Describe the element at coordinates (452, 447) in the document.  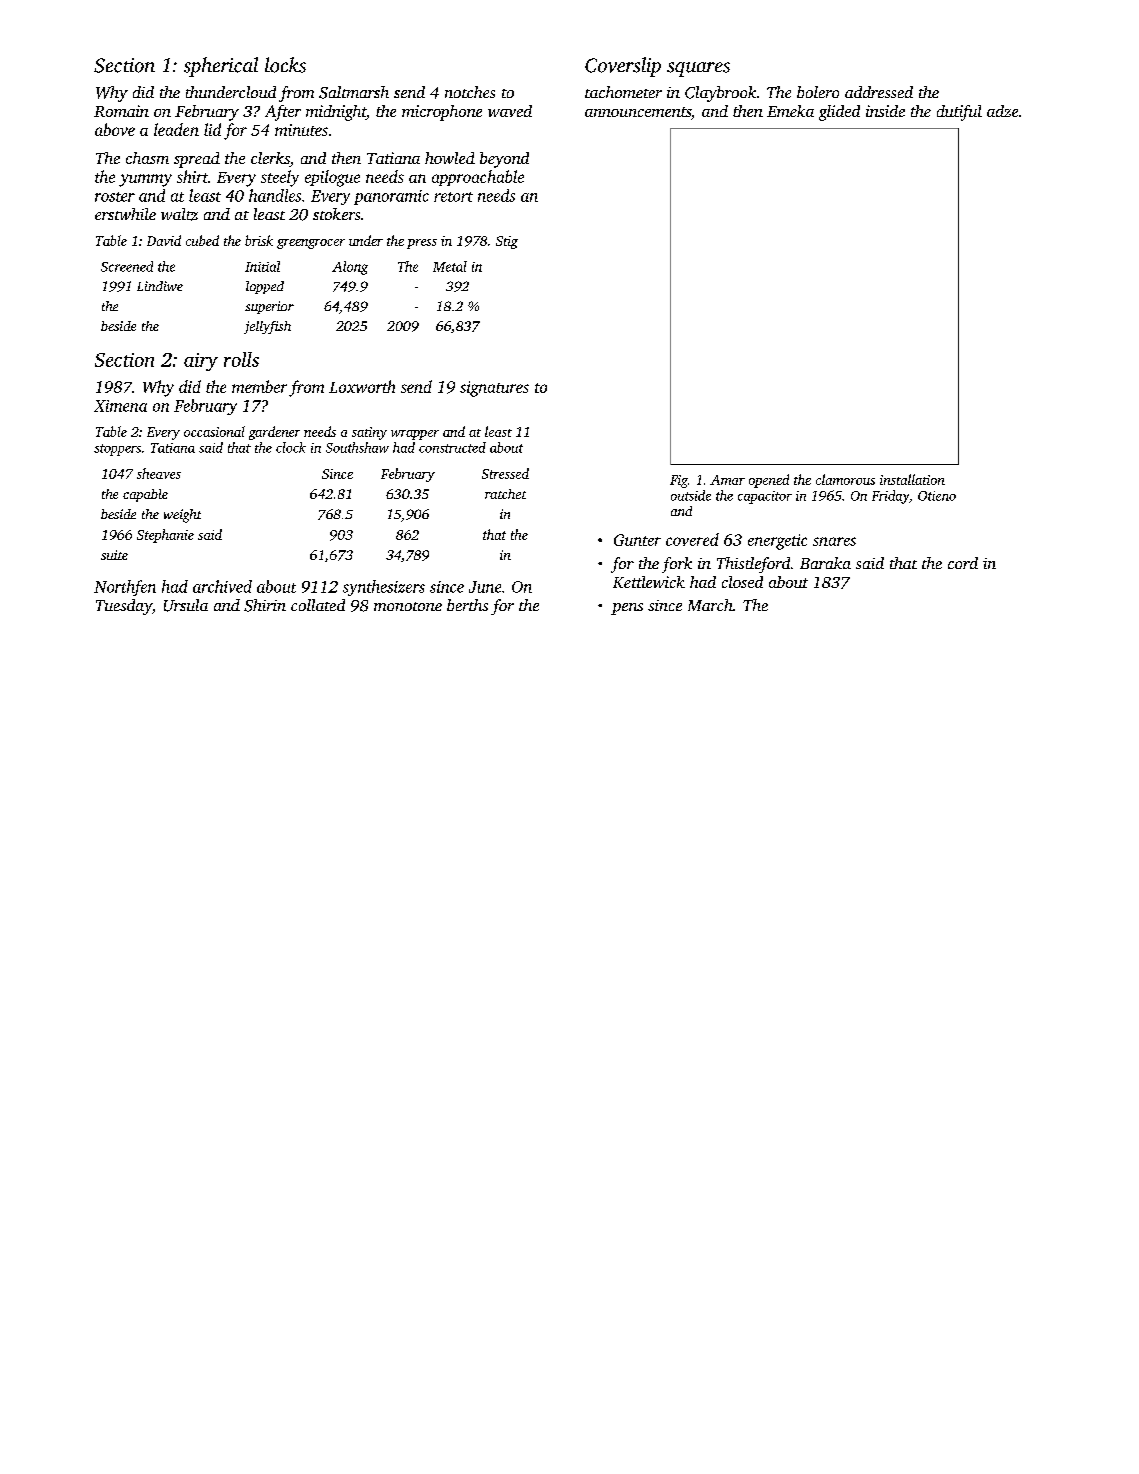
I see `constructed` at that location.
